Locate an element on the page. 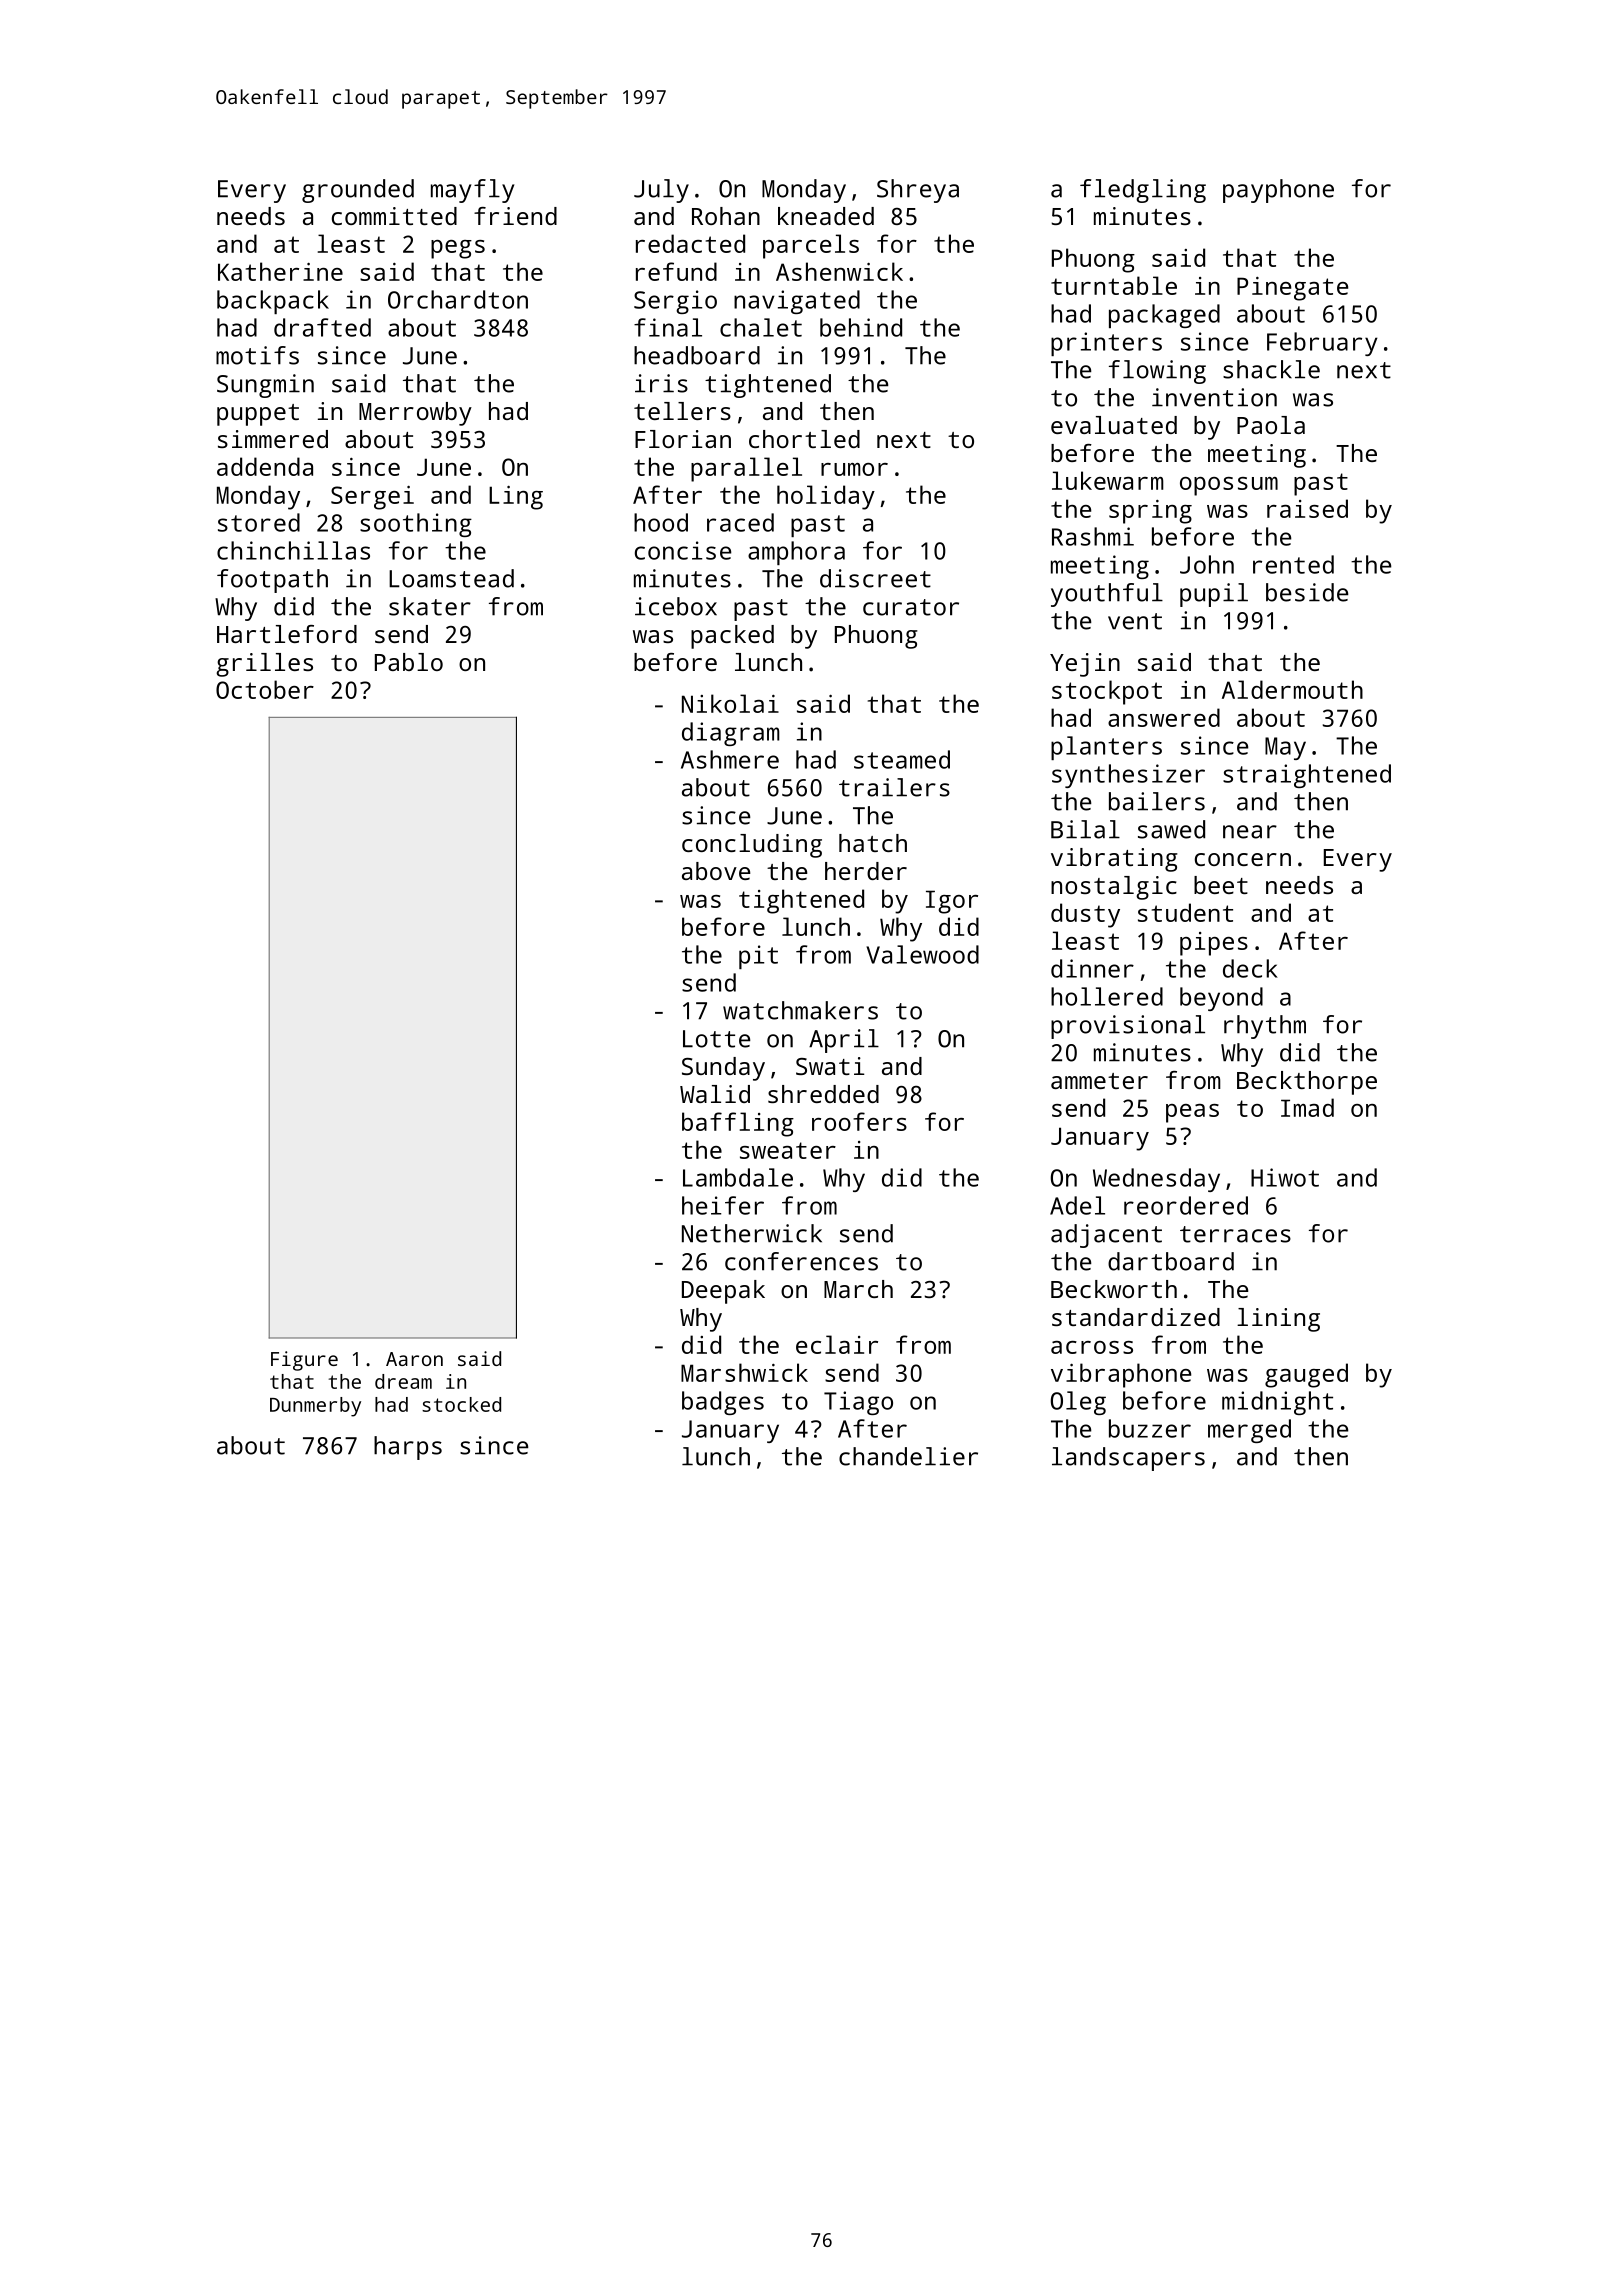 The height and width of the image is (2292, 1620). October is located at coordinates (265, 689).
